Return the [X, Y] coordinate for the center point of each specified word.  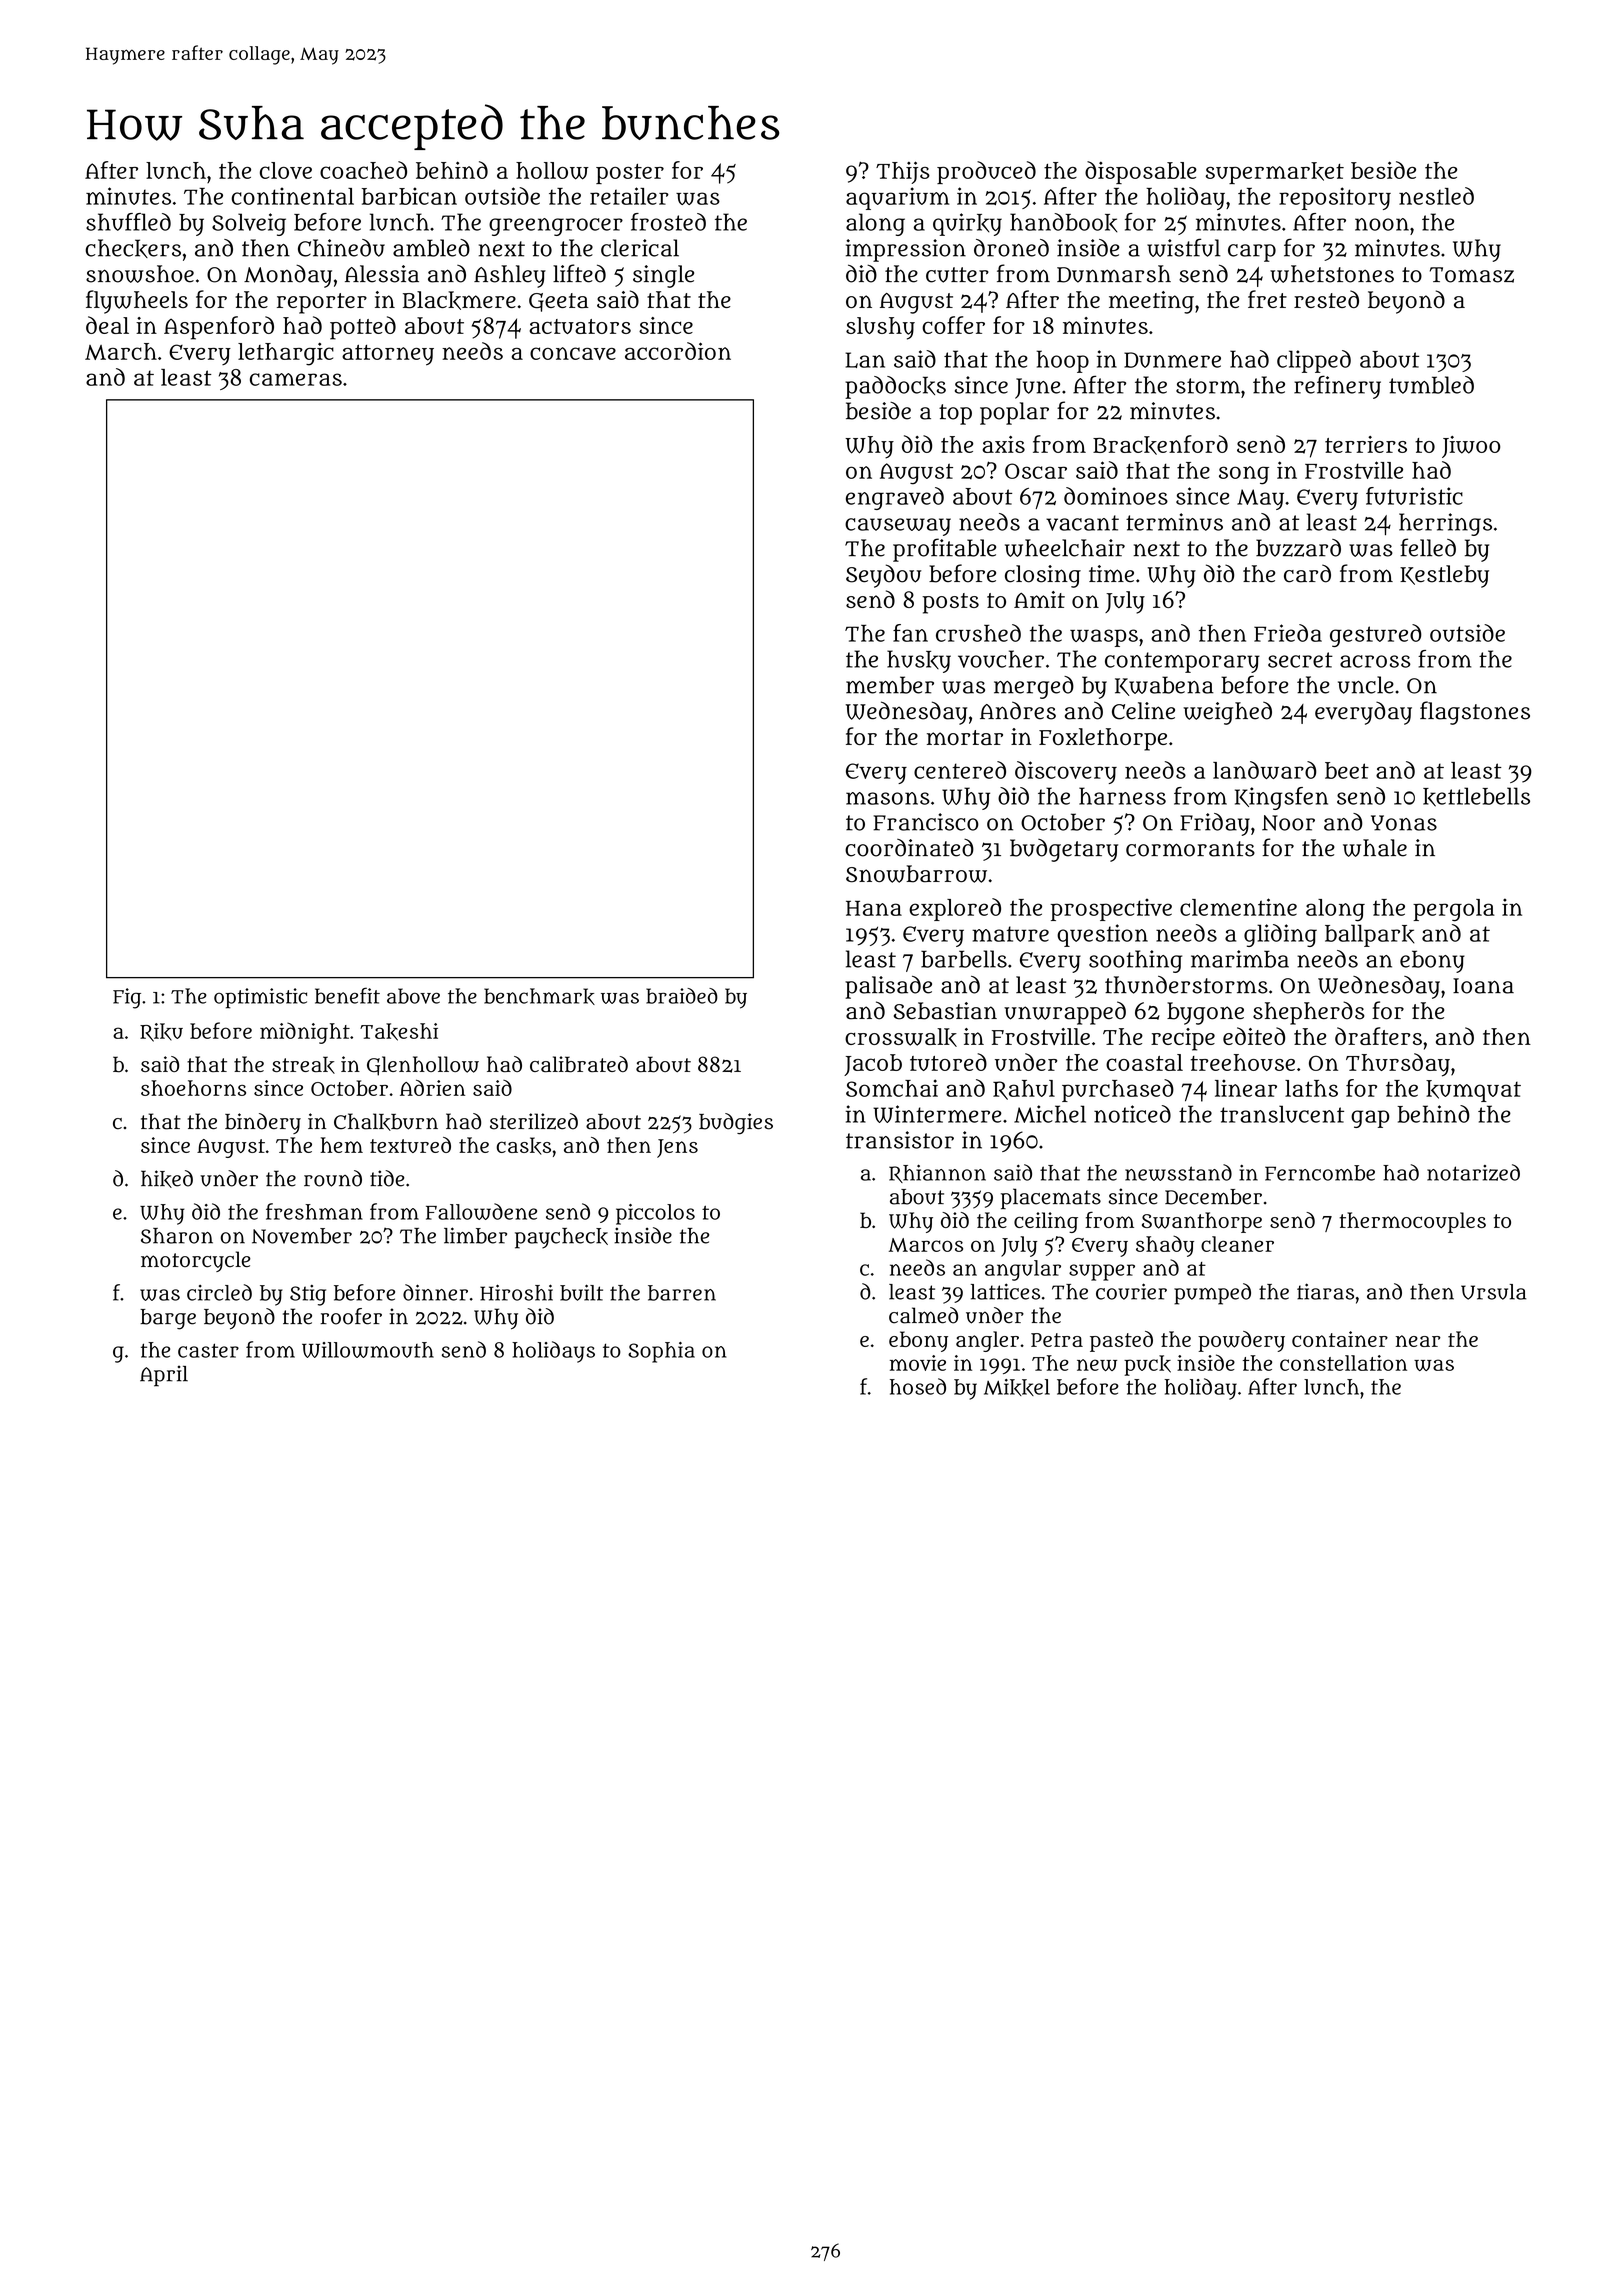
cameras [296, 379]
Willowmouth [368, 1350]
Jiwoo [1471, 447]
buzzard [1298, 548]
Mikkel [1017, 1387]
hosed [918, 1386]
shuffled [128, 222]
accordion [678, 351]
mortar [965, 737]
